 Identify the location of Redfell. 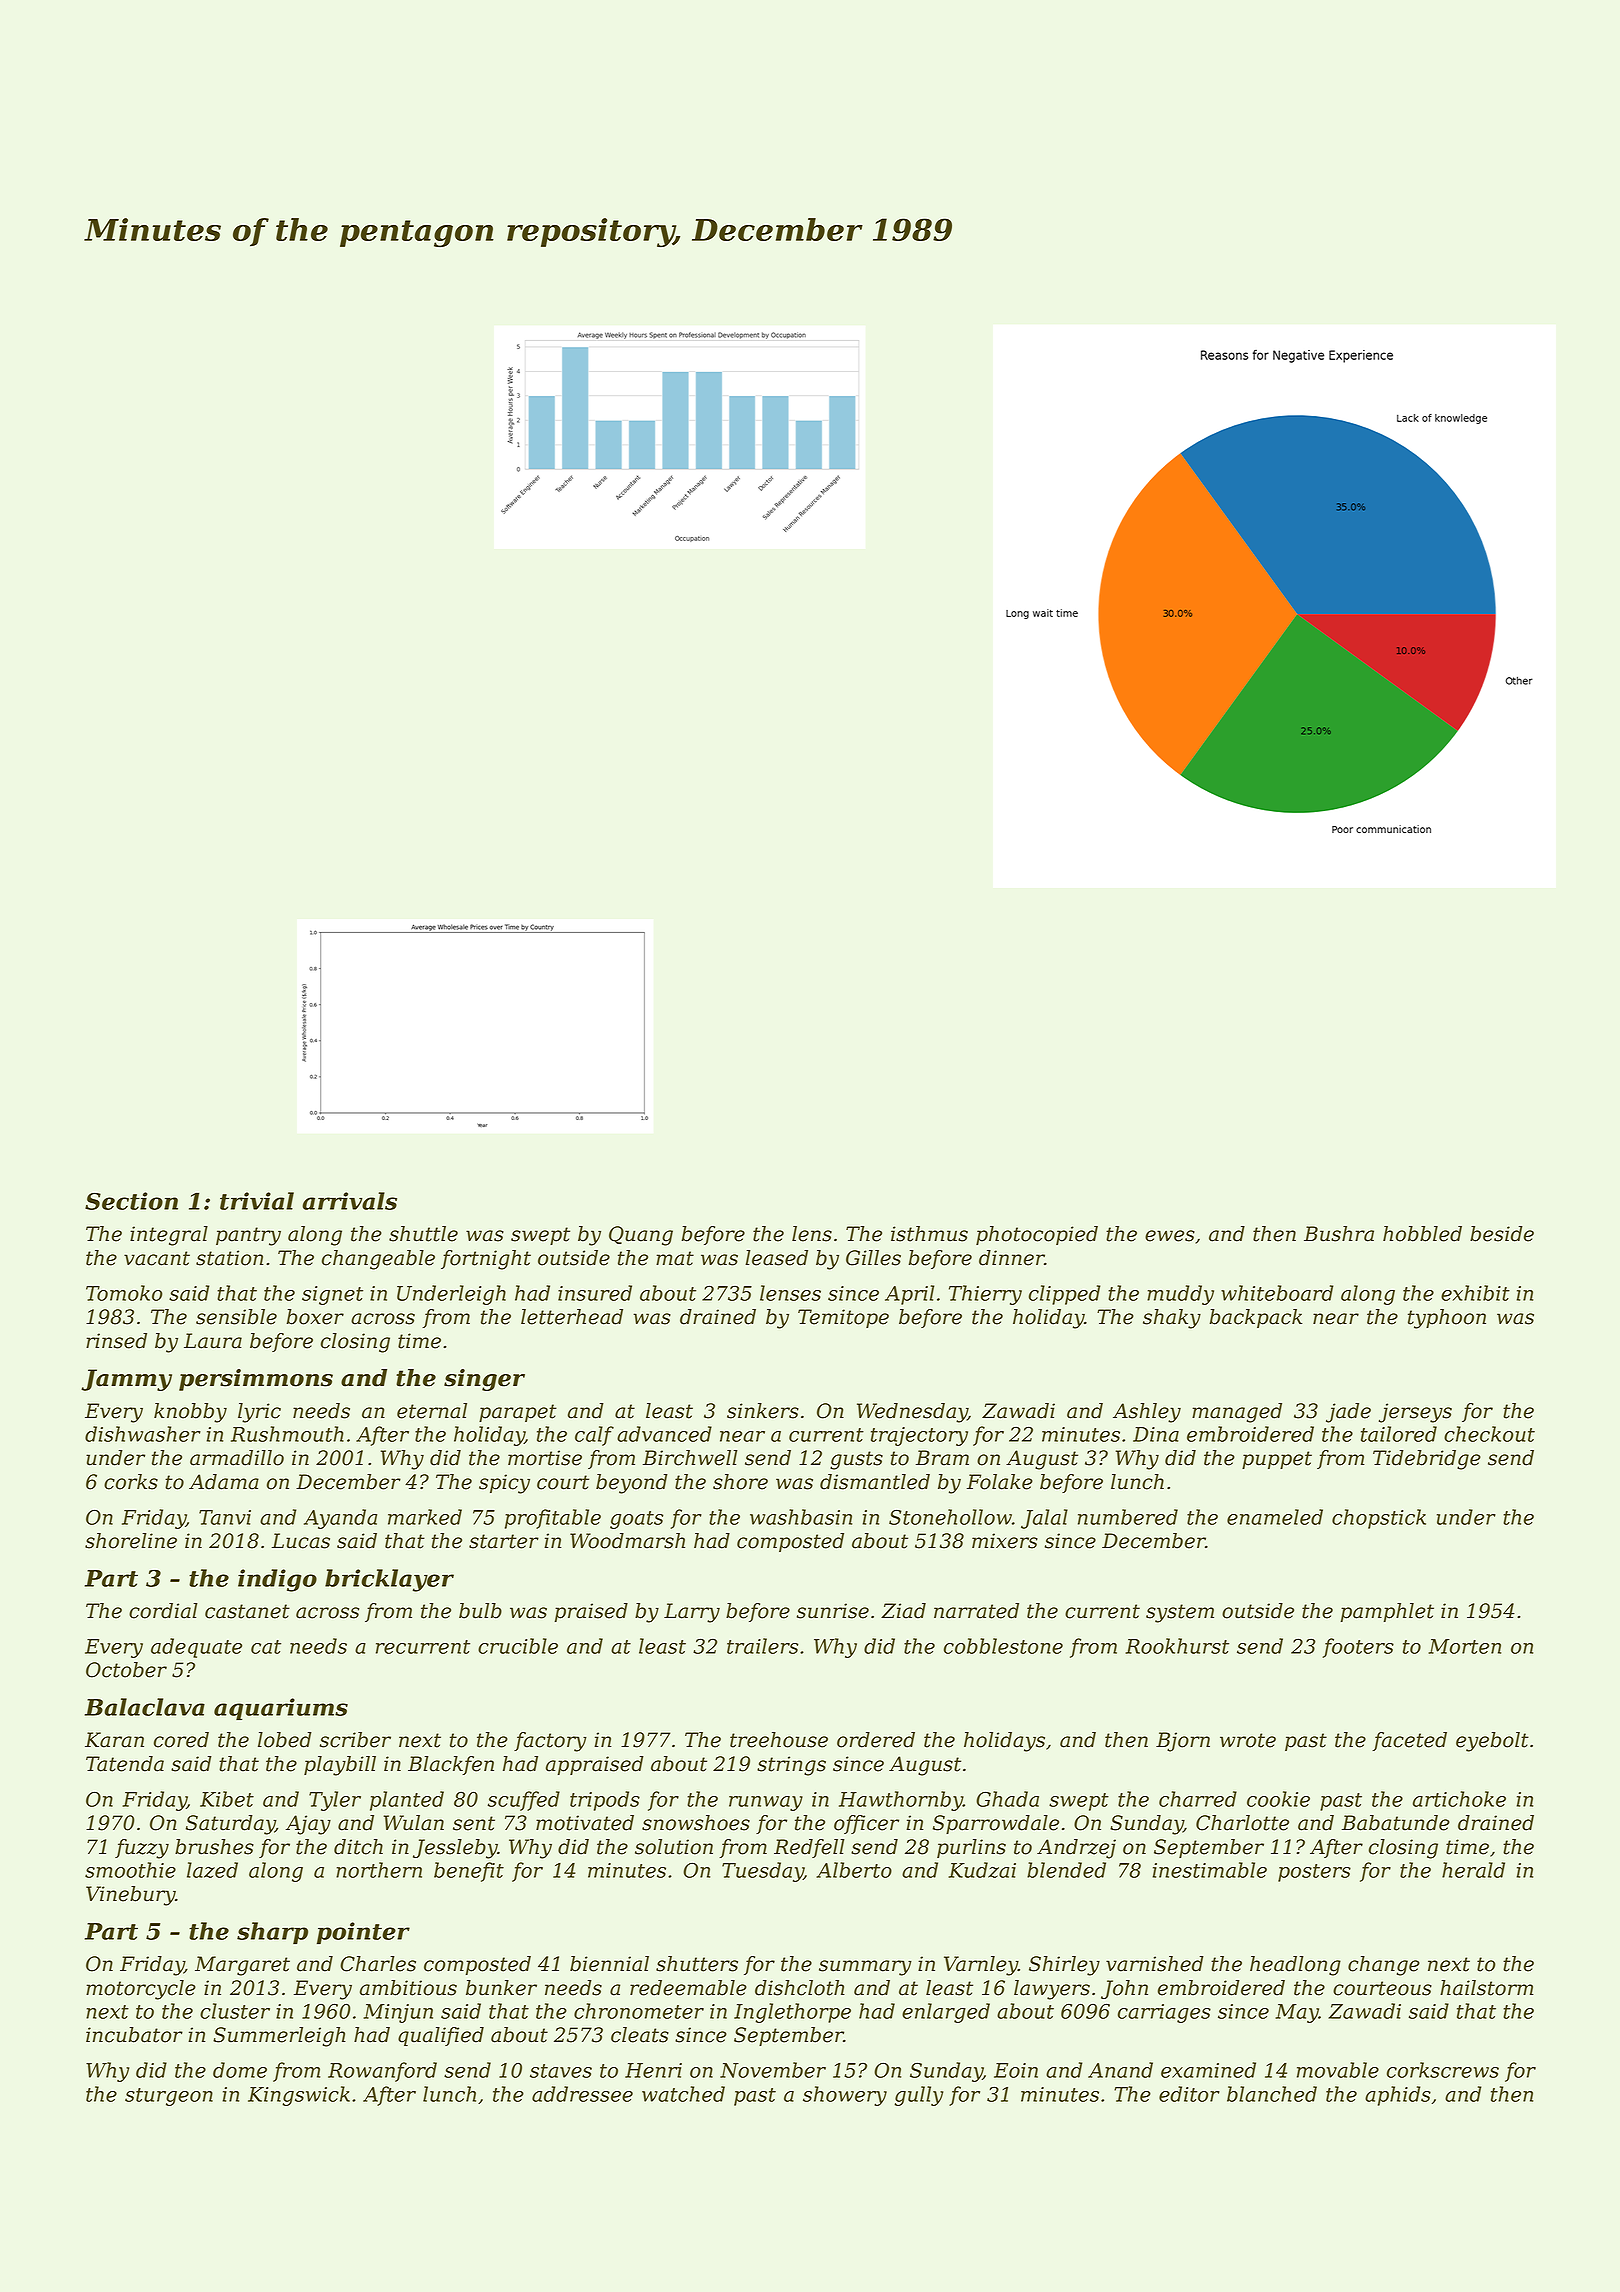
(809, 1848).
